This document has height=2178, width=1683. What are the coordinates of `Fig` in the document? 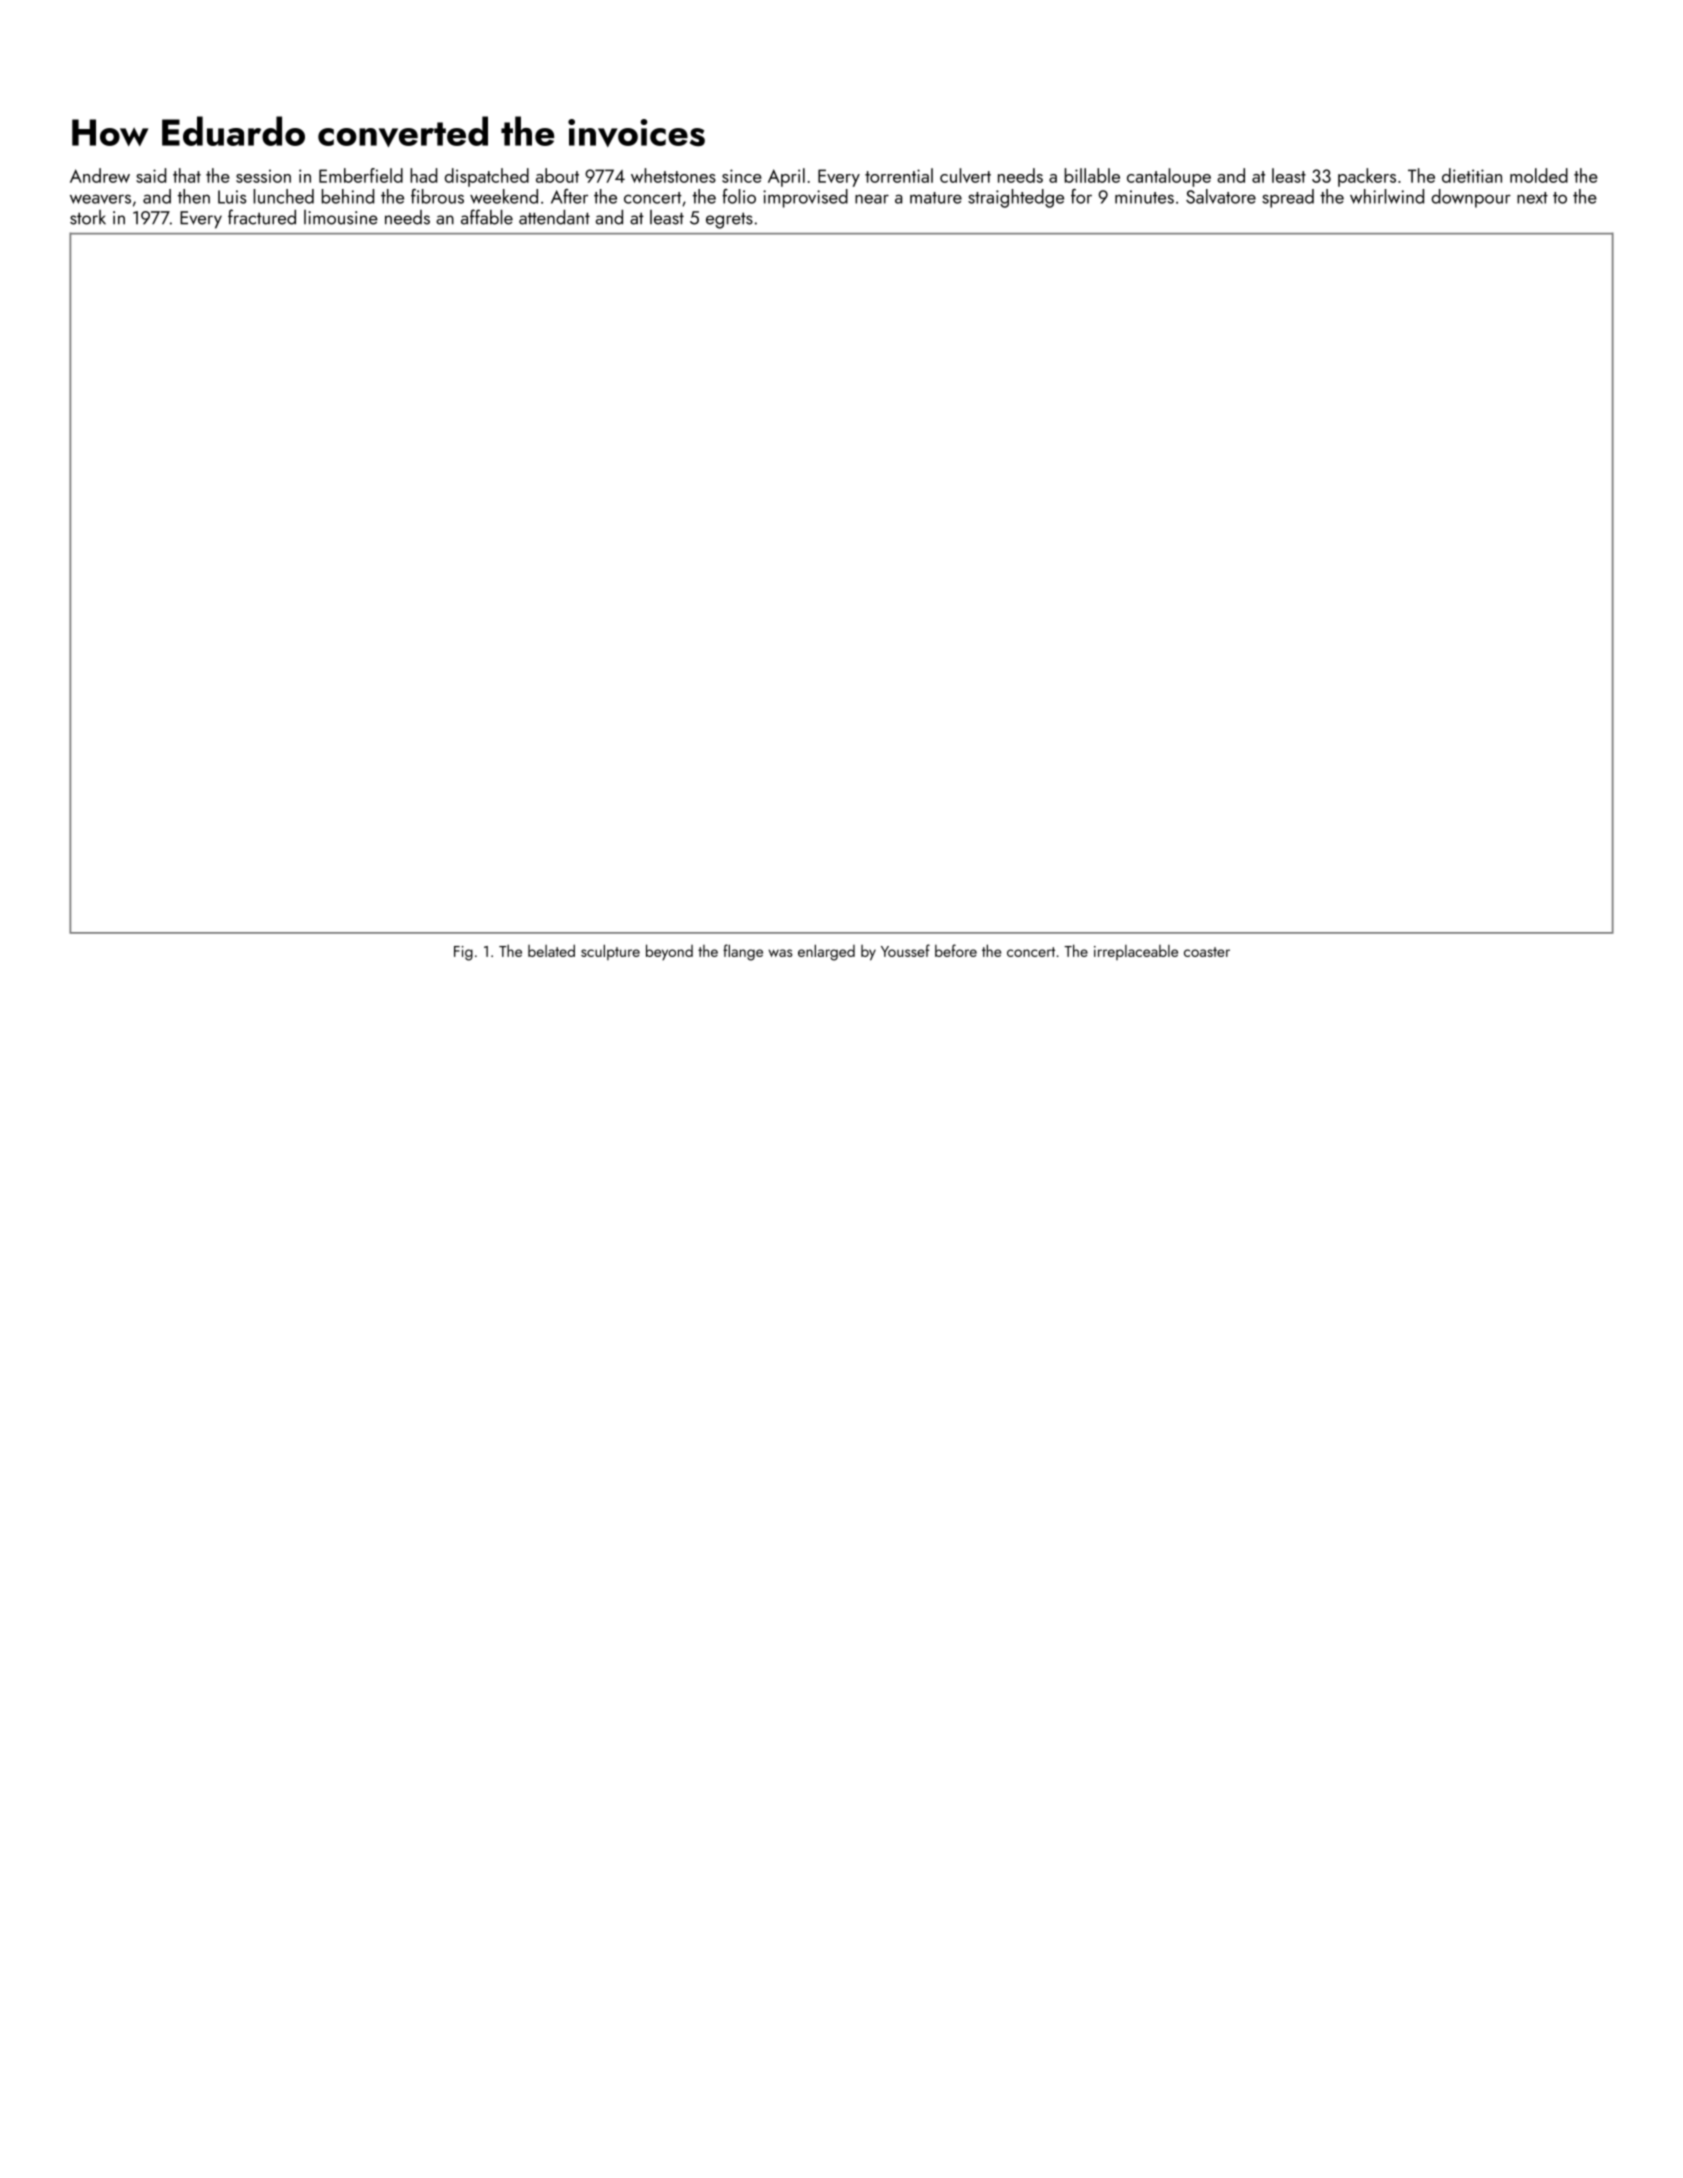 It's located at (463, 953).
